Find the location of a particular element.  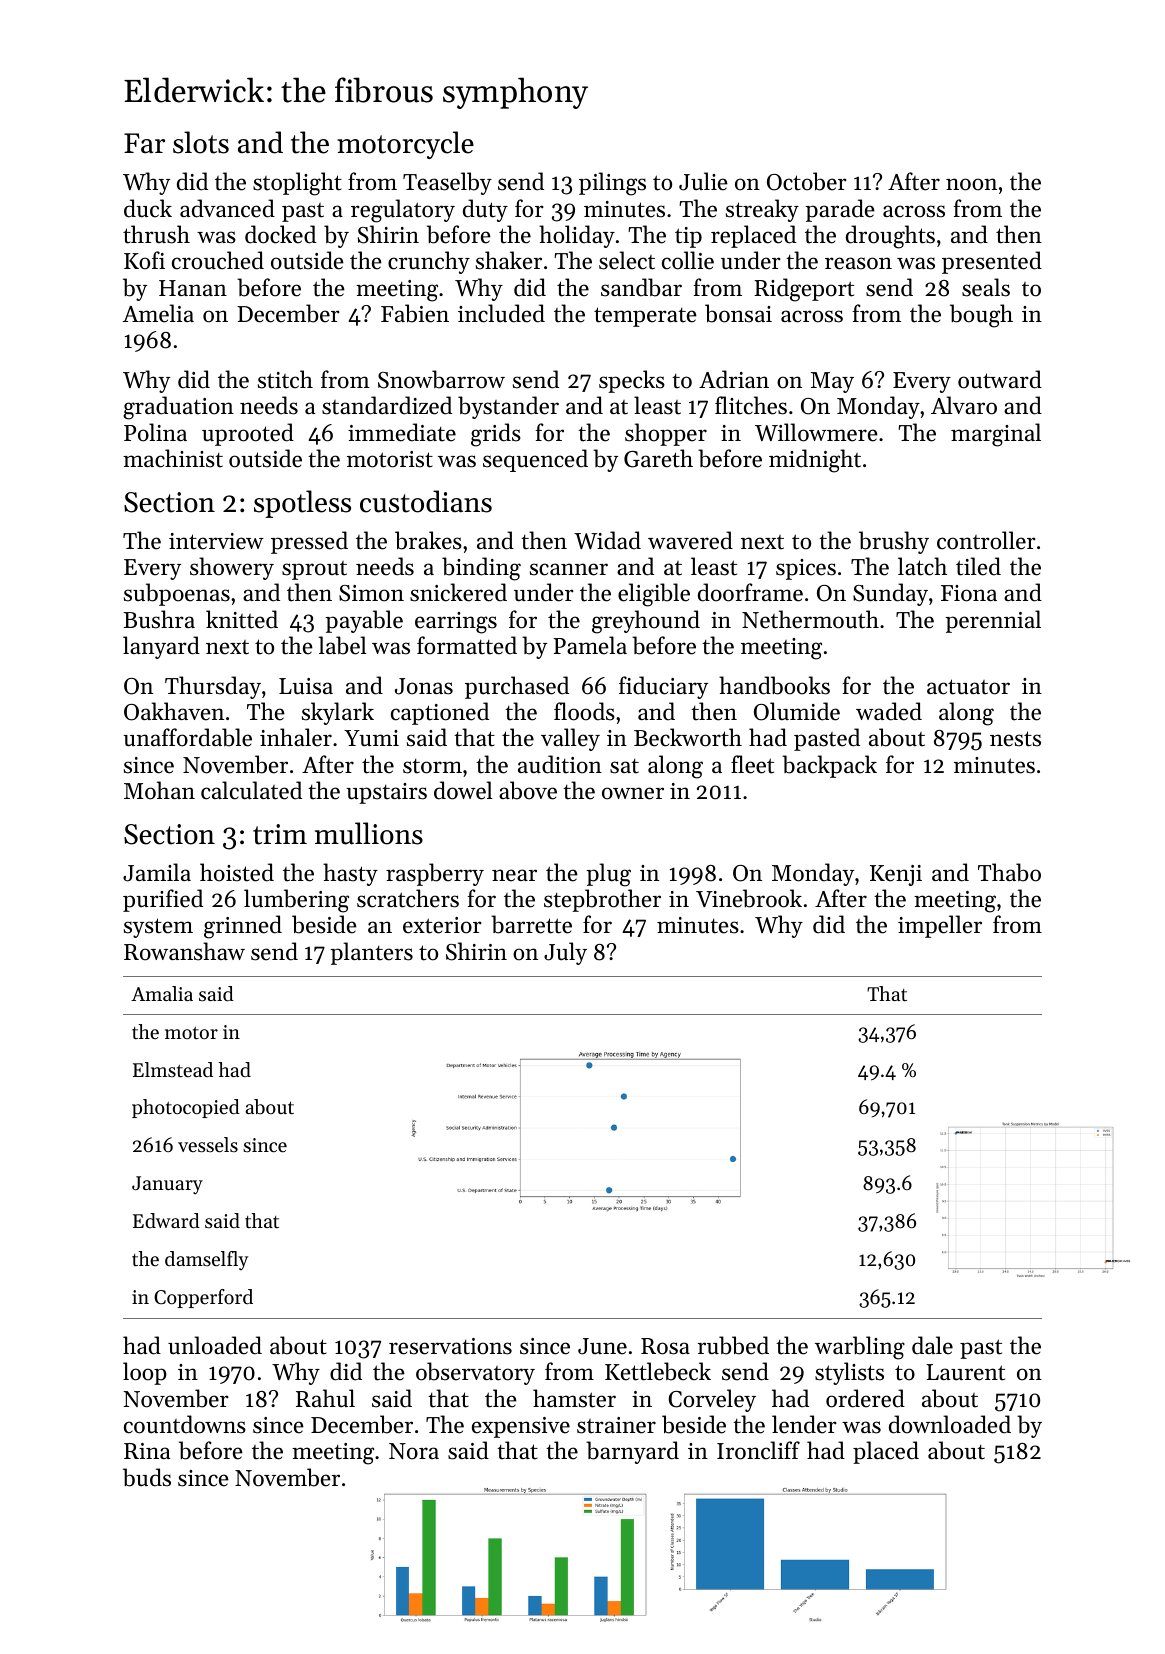

countdowns is located at coordinates (185, 1424).
